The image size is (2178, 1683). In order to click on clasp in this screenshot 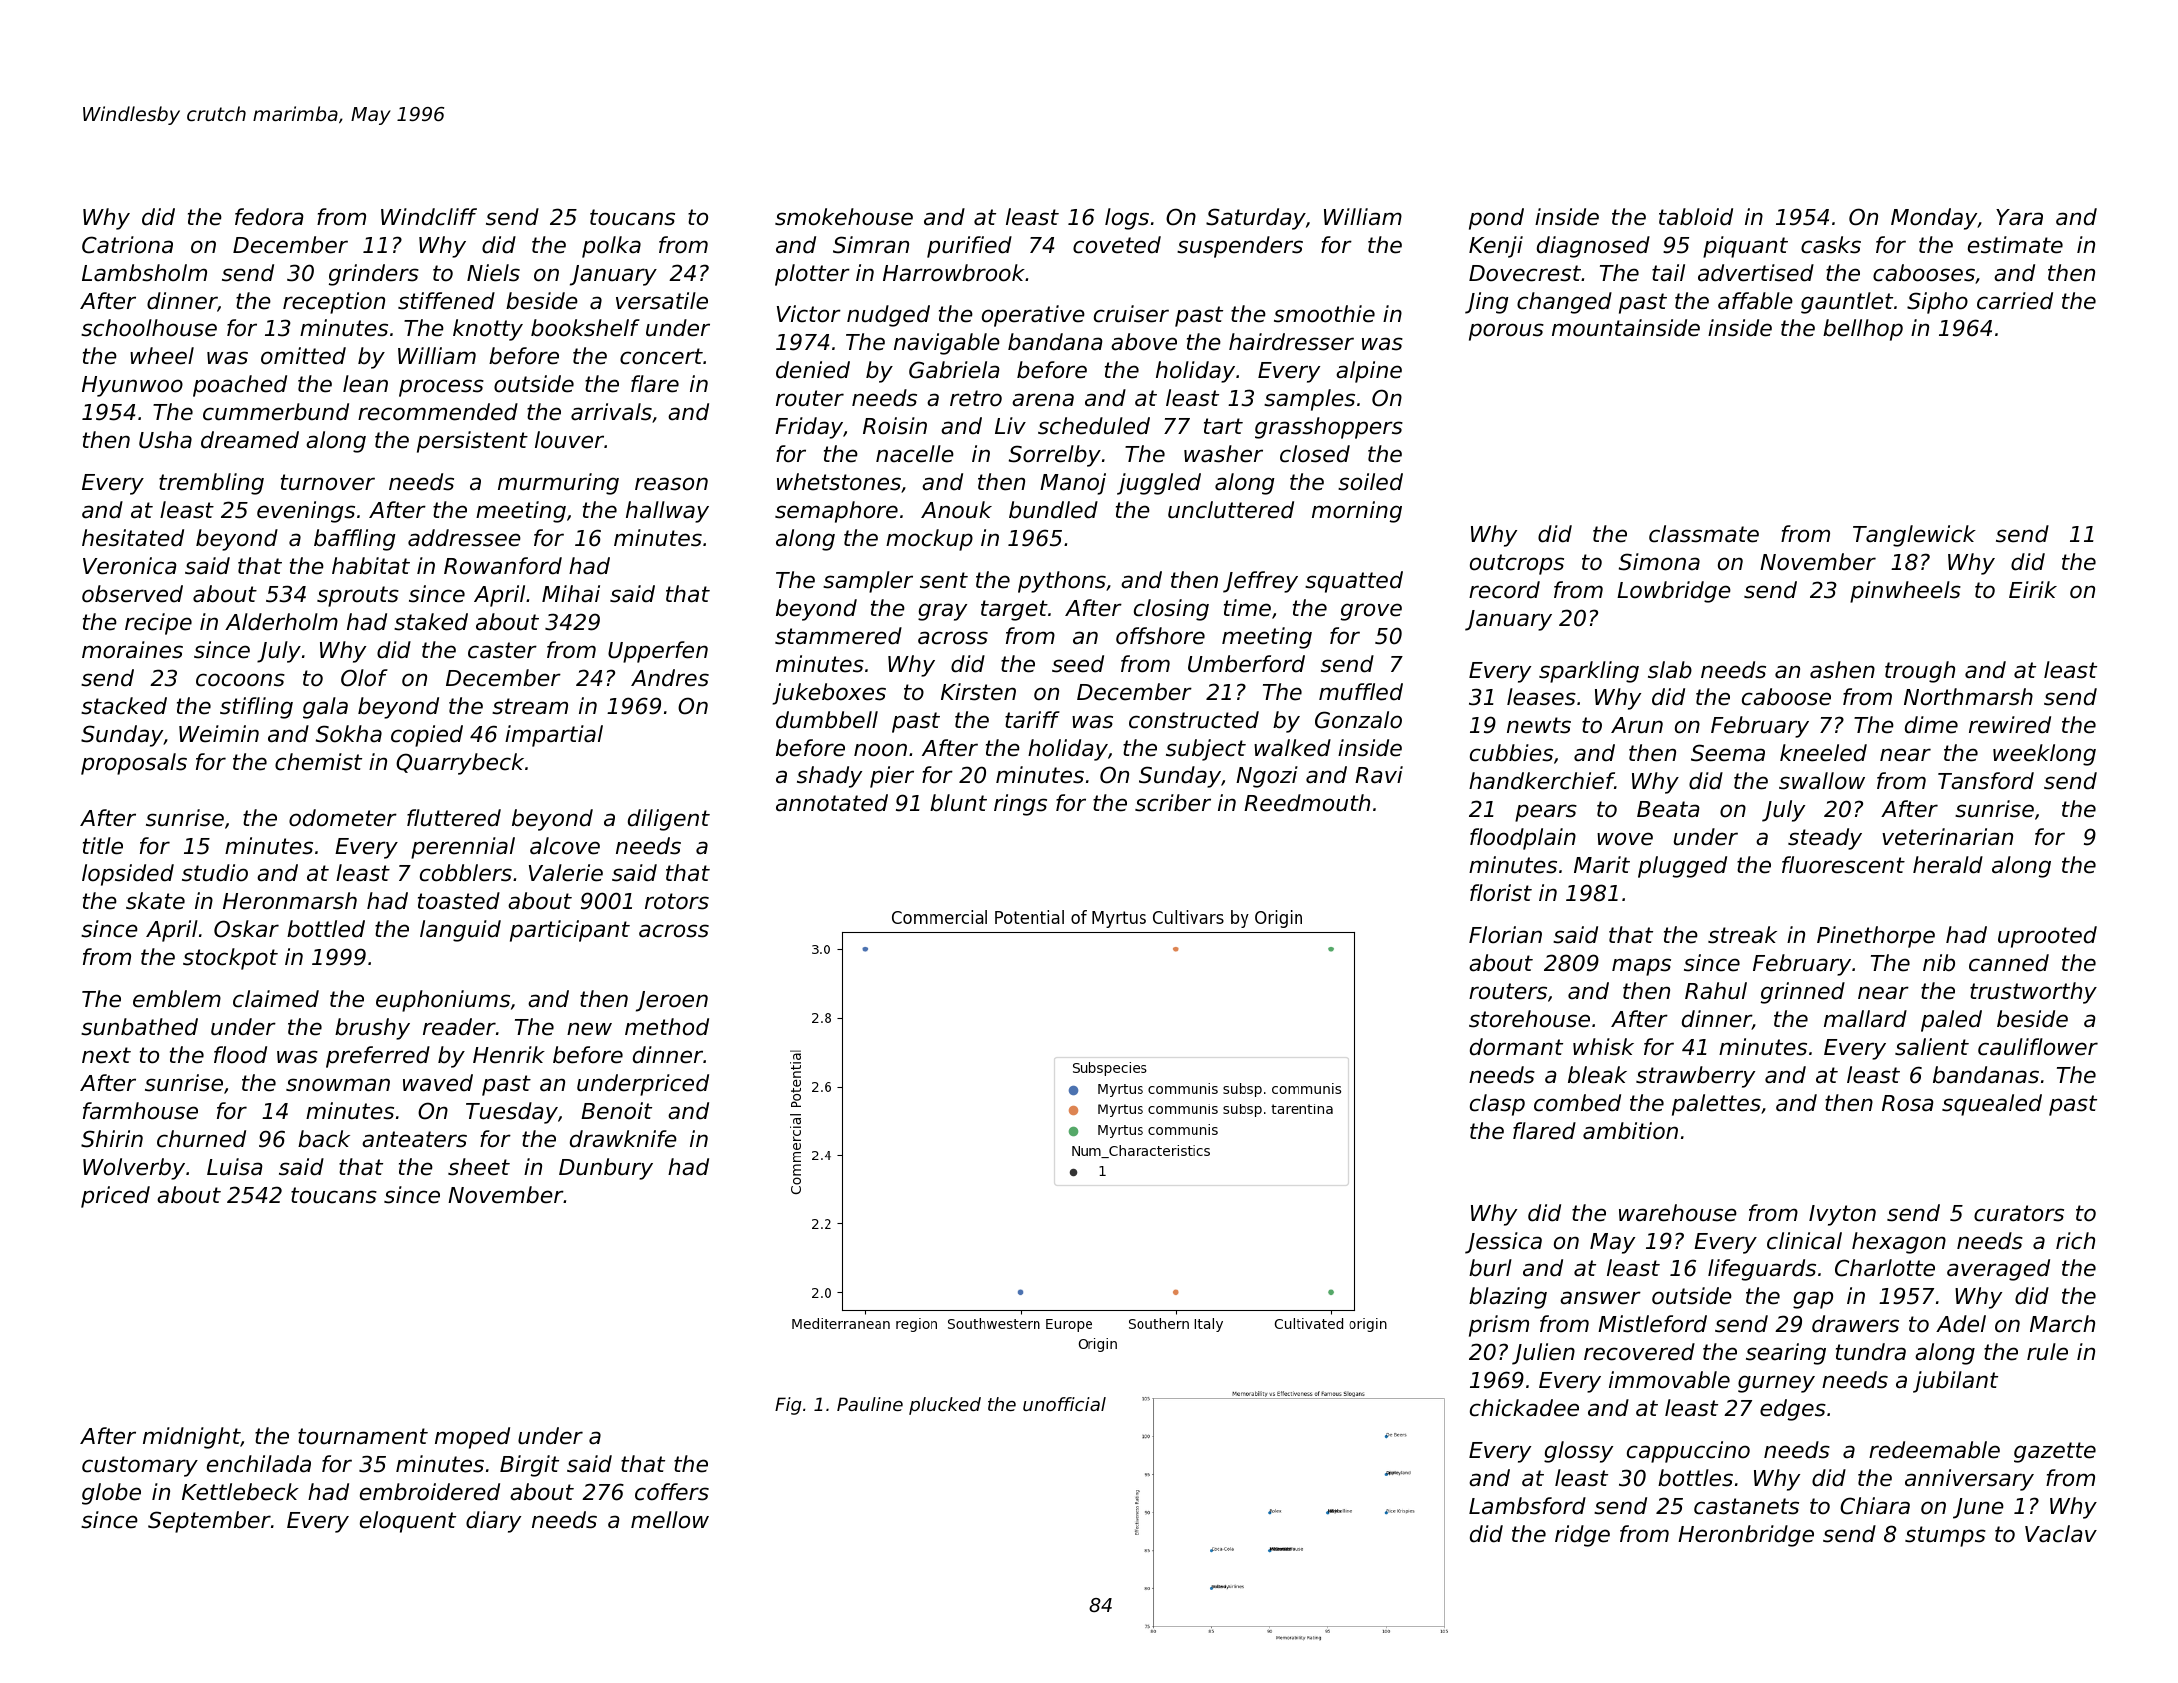, I will do `click(1497, 1105)`.
